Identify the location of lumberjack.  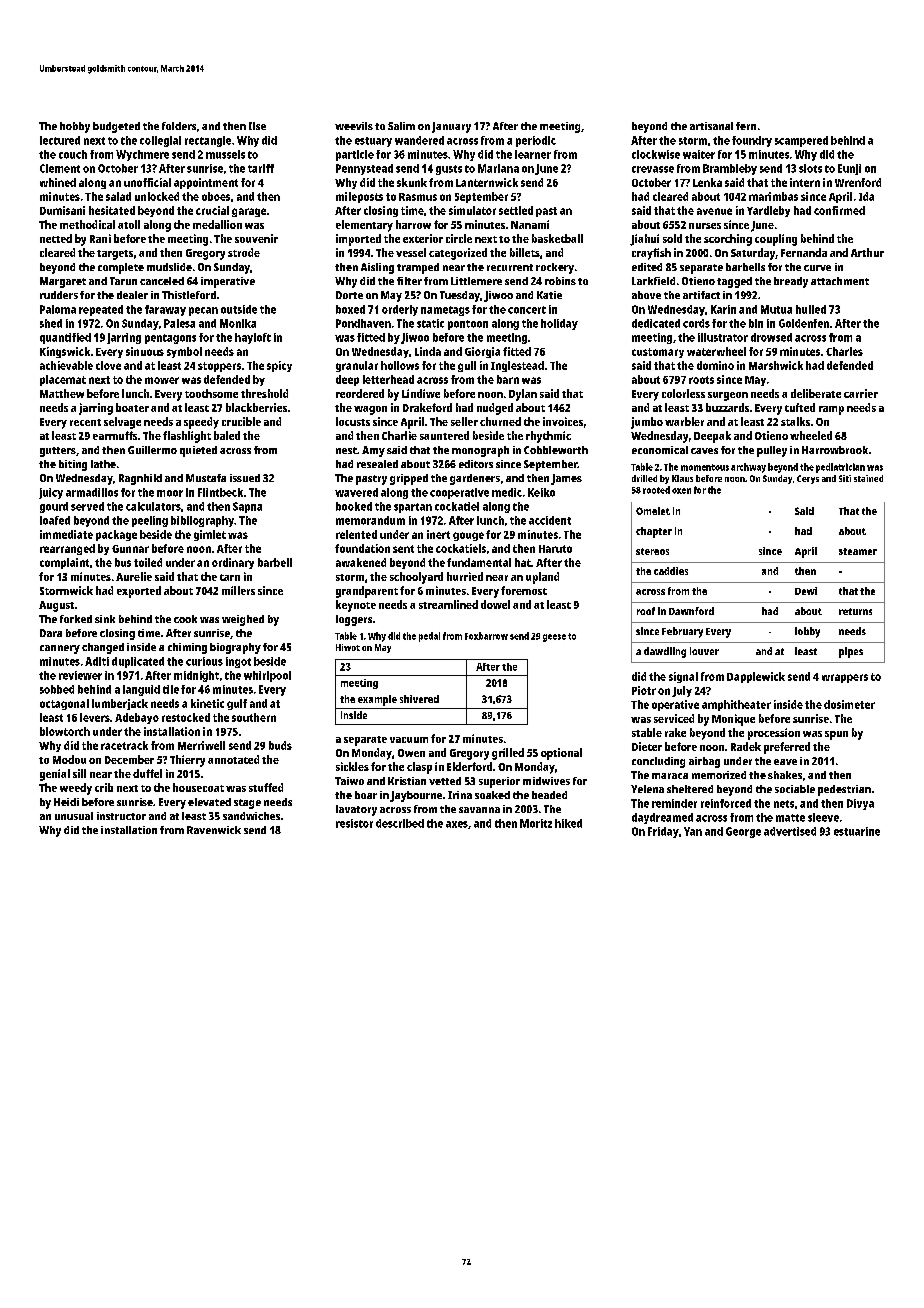
(120, 704).
